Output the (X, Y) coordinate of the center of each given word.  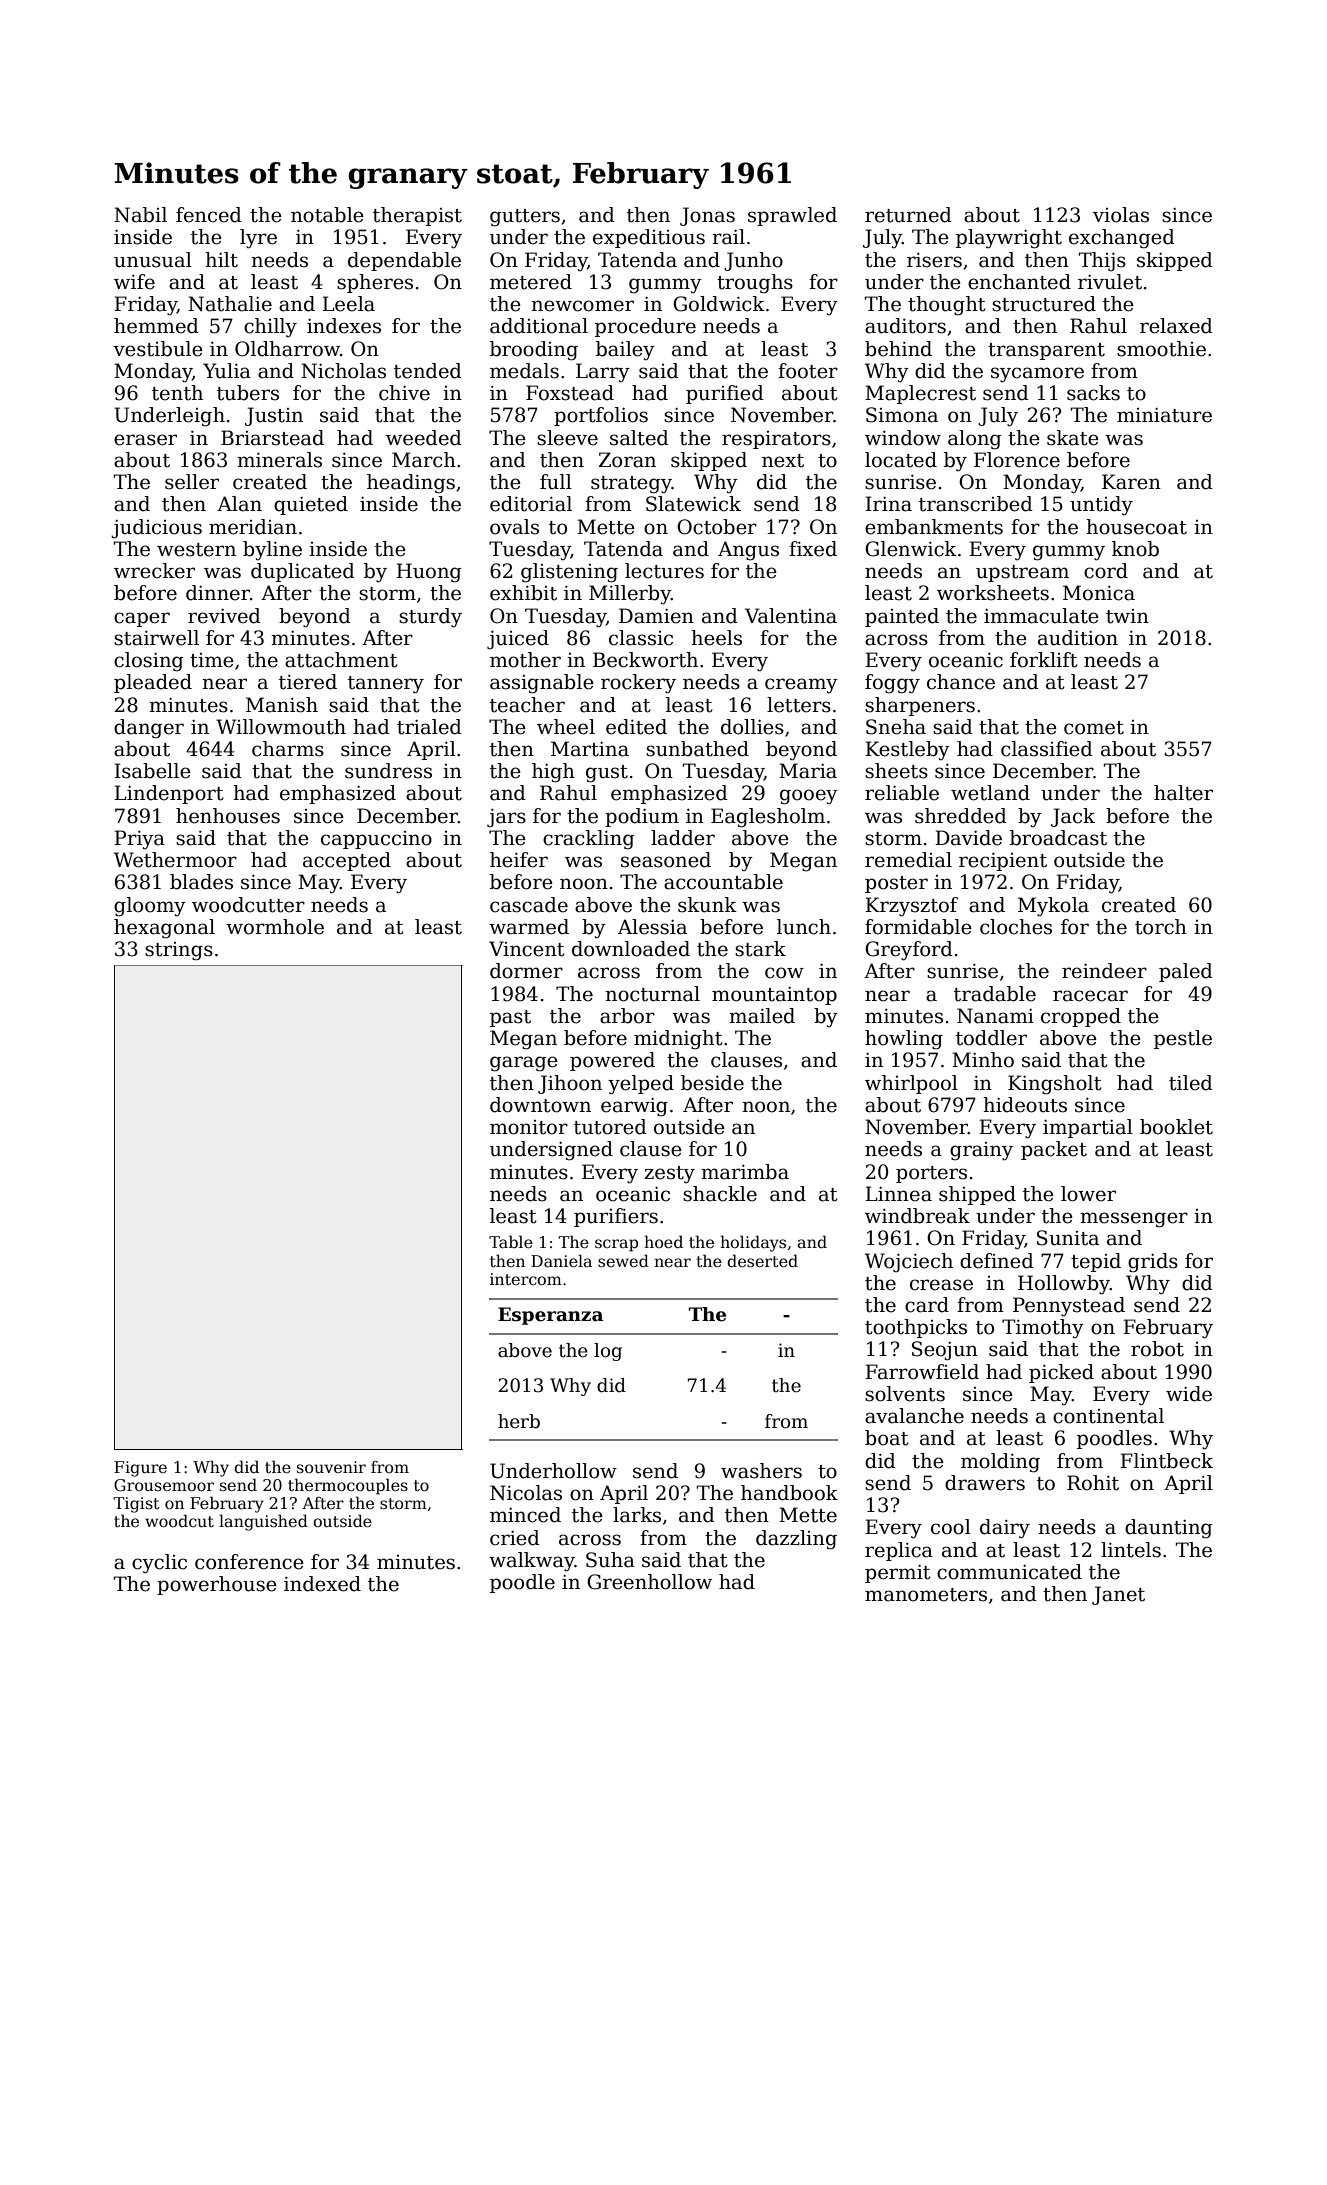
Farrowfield (922, 1372)
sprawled (792, 216)
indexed (322, 1584)
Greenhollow (649, 1582)
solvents (905, 1394)
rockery (638, 684)
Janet (1118, 1595)
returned (908, 215)
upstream (1022, 573)
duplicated (303, 572)
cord (1106, 571)
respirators (776, 440)
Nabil (140, 215)
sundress (388, 771)
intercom (526, 1279)
